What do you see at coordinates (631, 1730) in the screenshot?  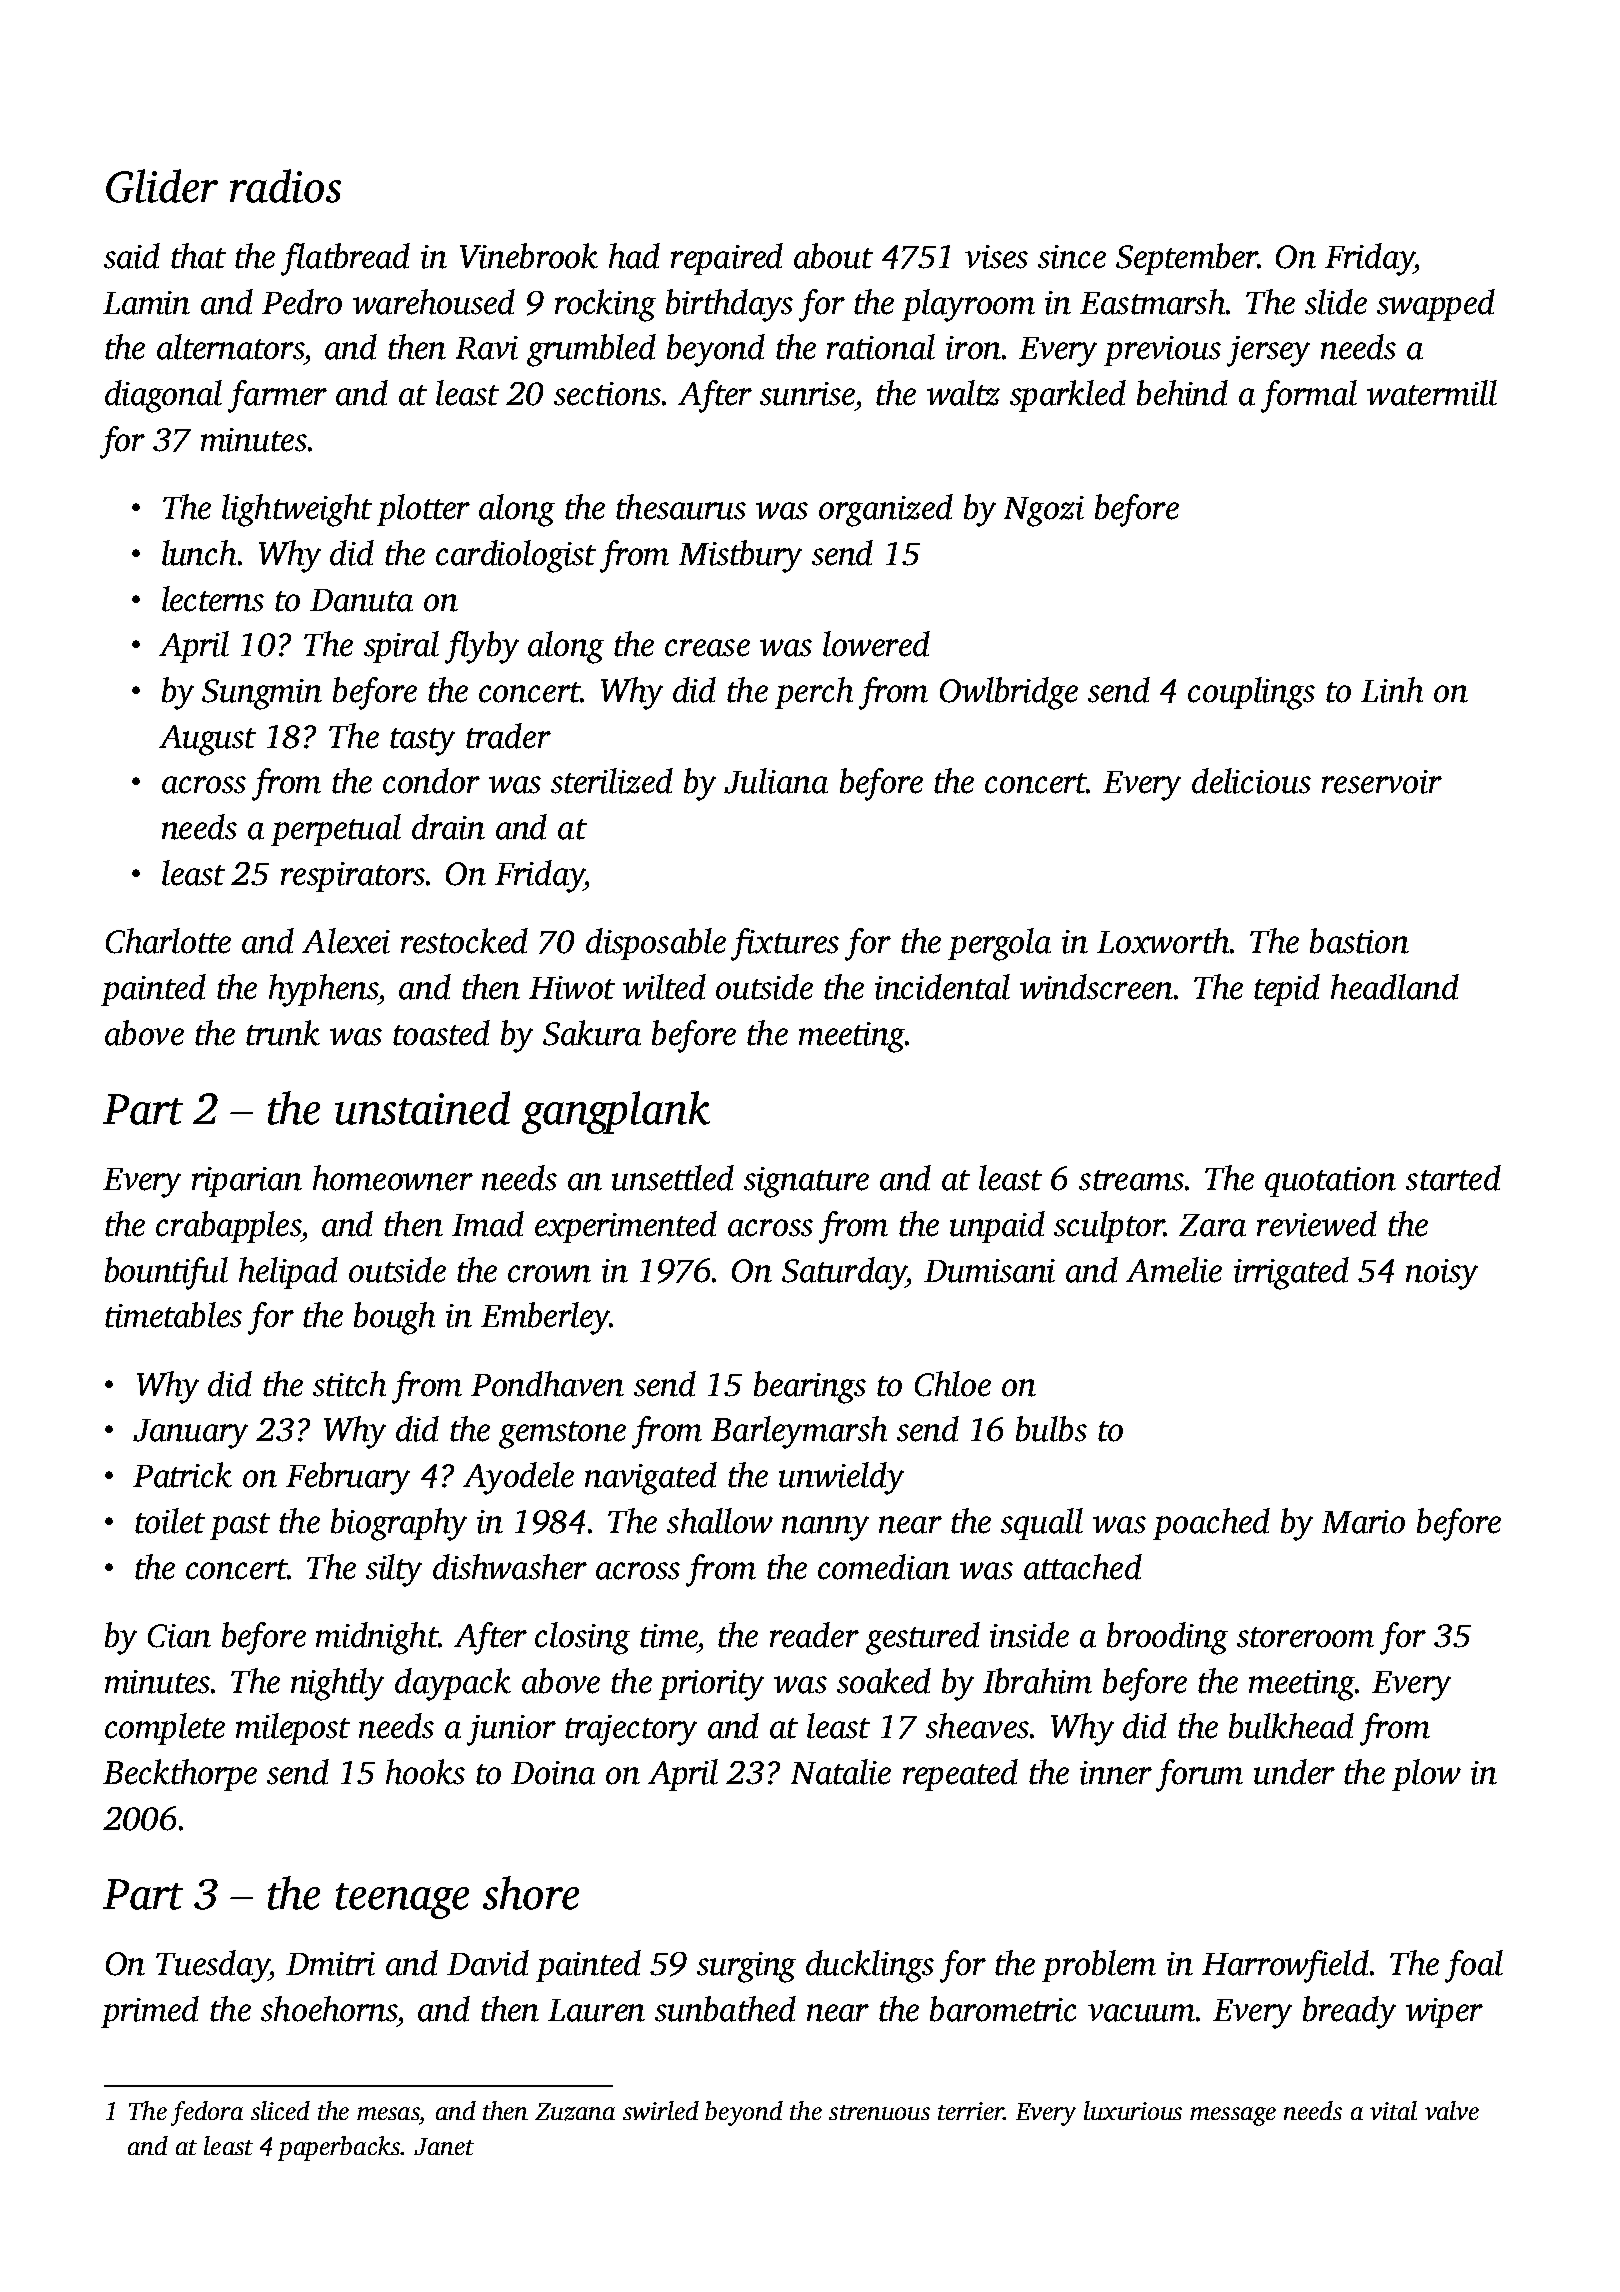 I see `trajectory` at bounding box center [631, 1730].
